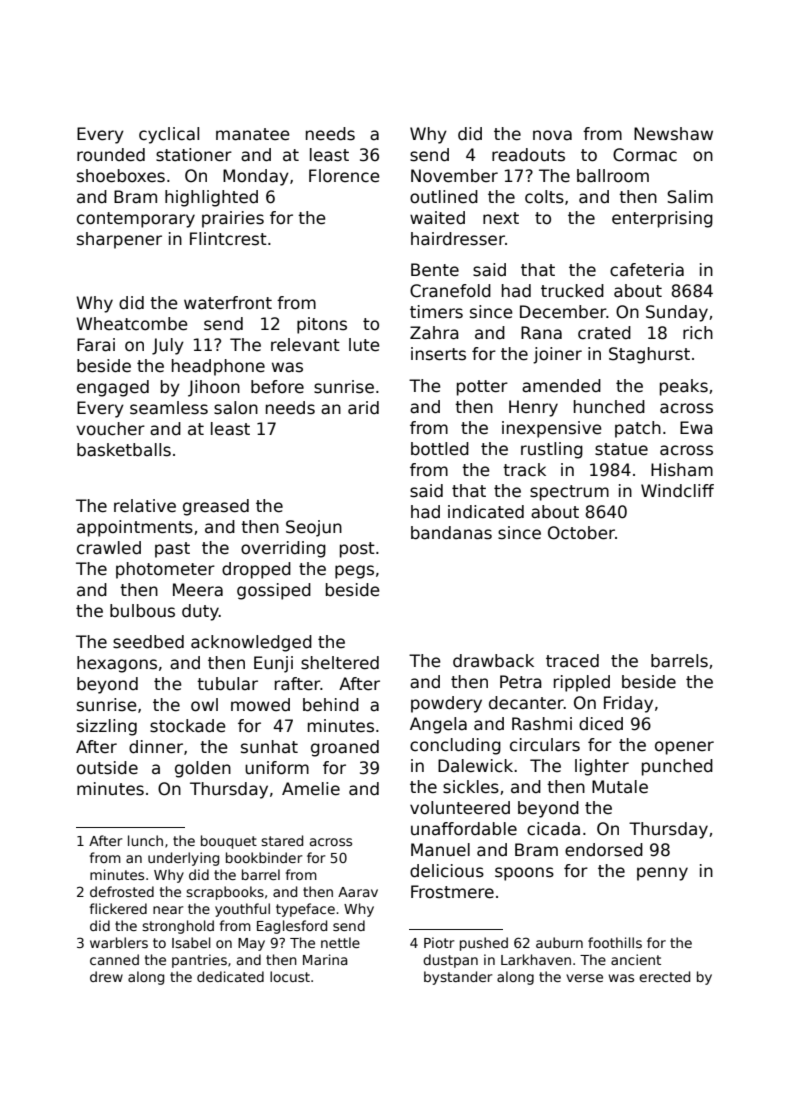 The image size is (790, 1120). Describe the element at coordinates (124, 450) in the screenshot. I see `basketballs` at that location.
